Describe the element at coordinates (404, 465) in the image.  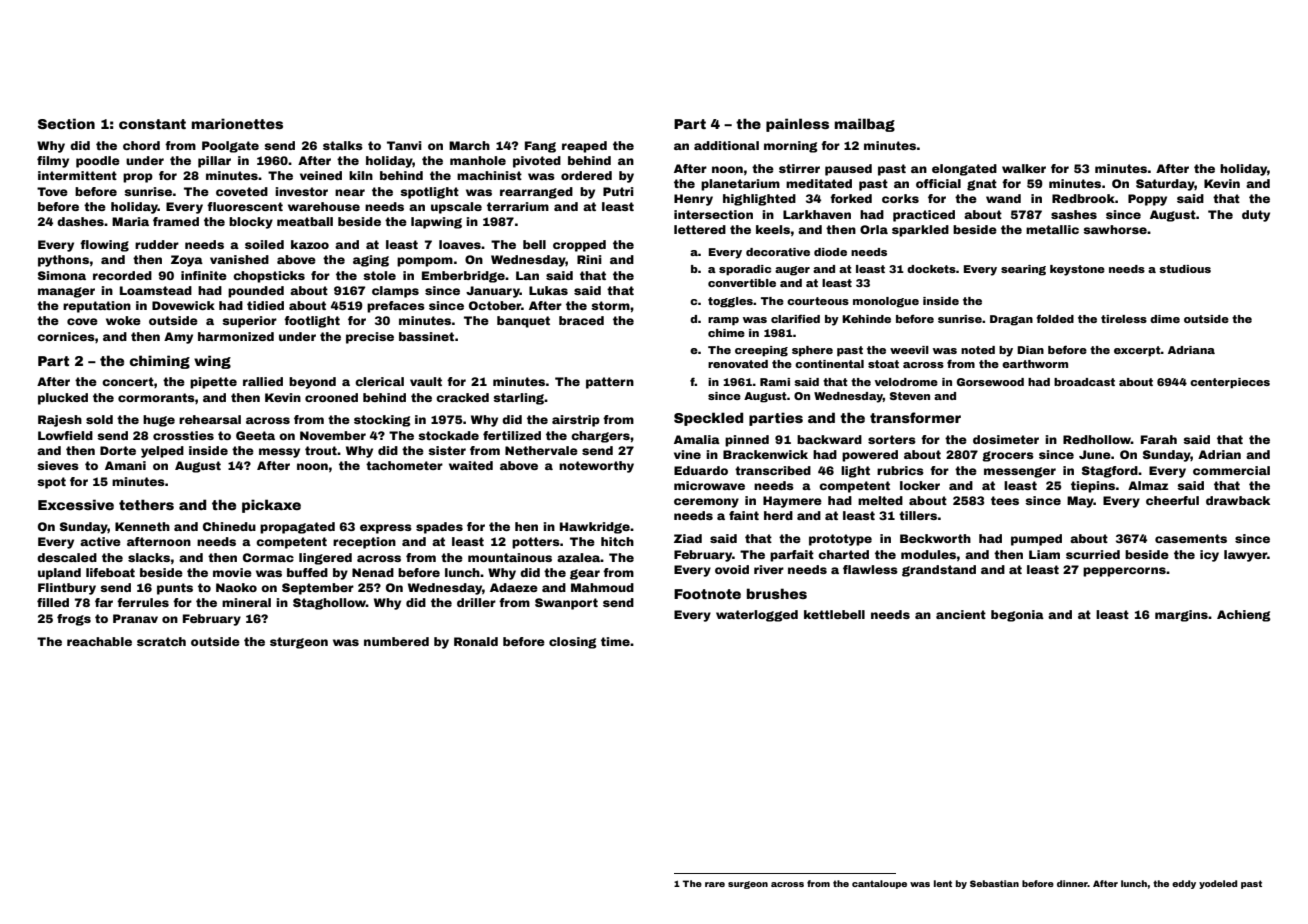
I see `tachometer` at that location.
